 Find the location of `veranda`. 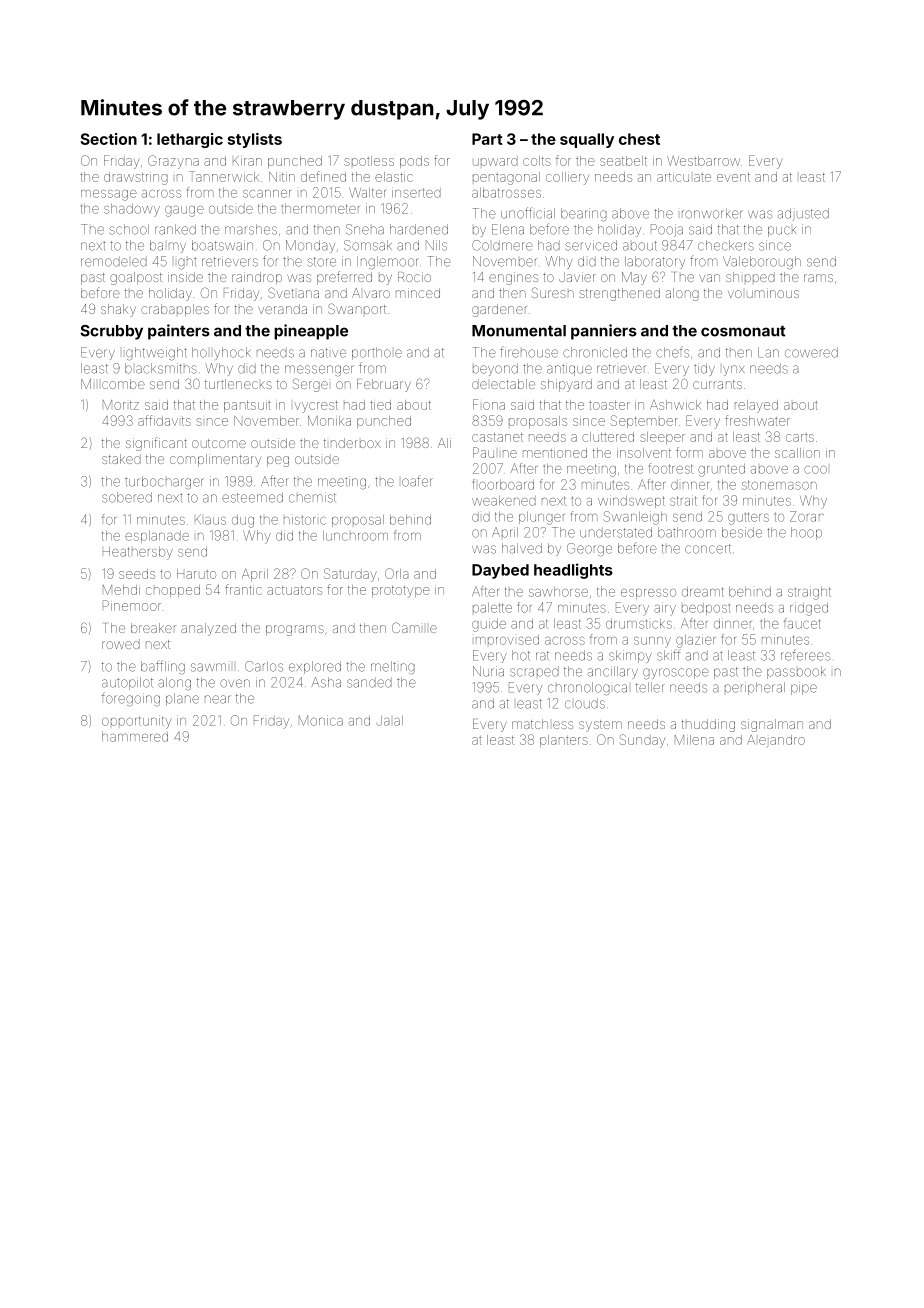

veranda is located at coordinates (282, 309).
